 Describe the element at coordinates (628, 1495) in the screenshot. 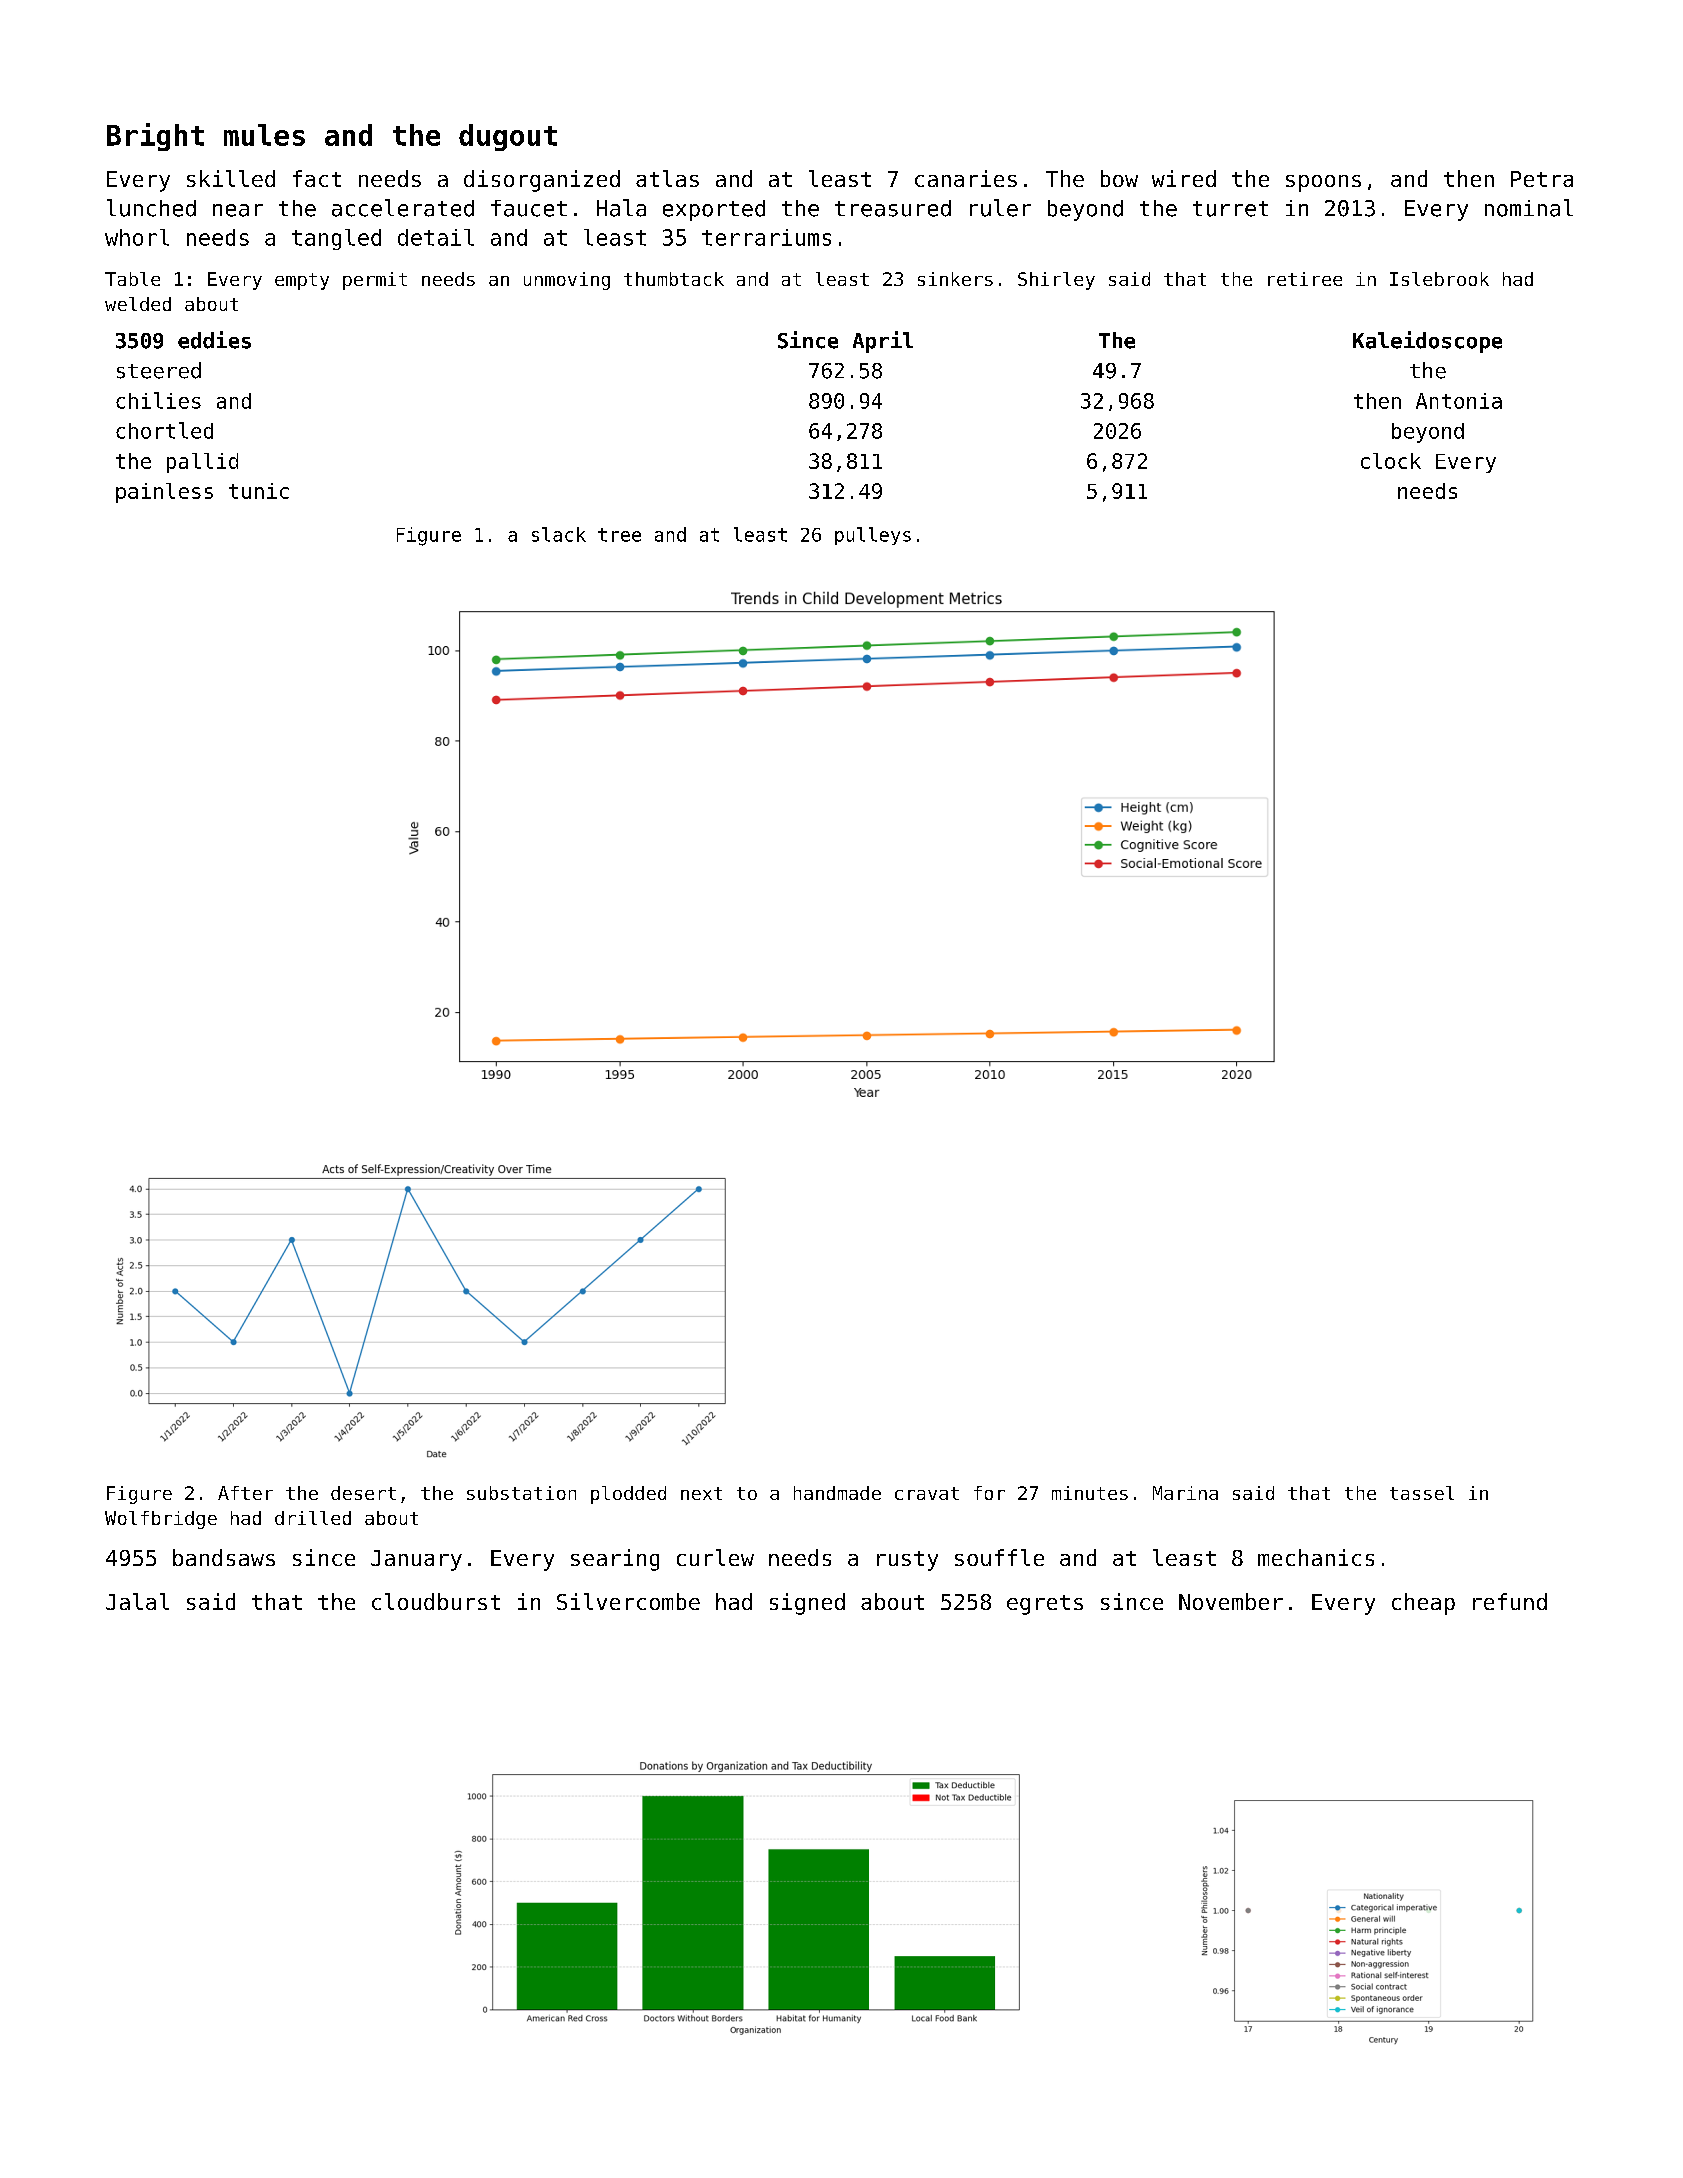

I see `plodded` at that location.
